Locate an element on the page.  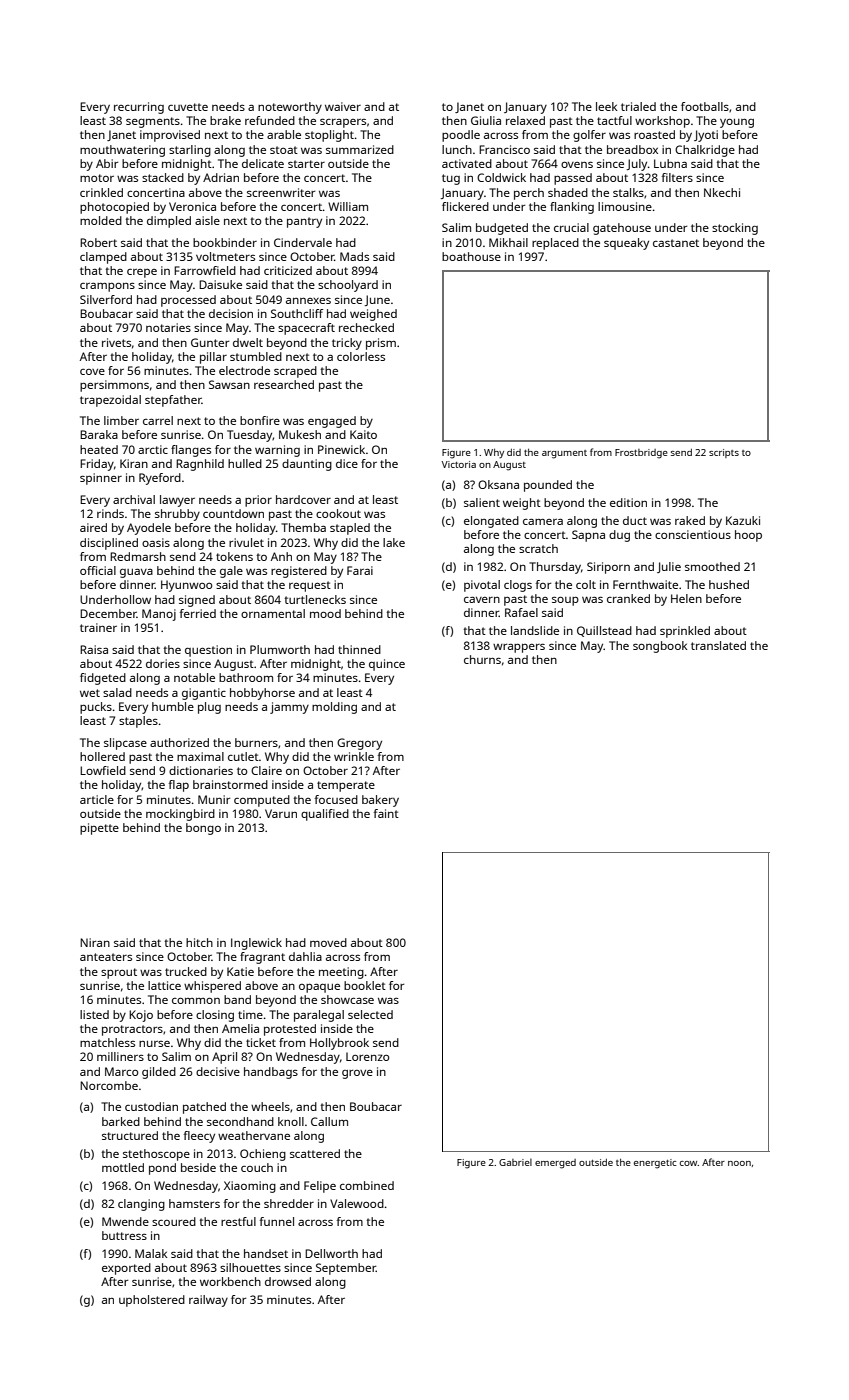
railway is located at coordinates (208, 1301).
